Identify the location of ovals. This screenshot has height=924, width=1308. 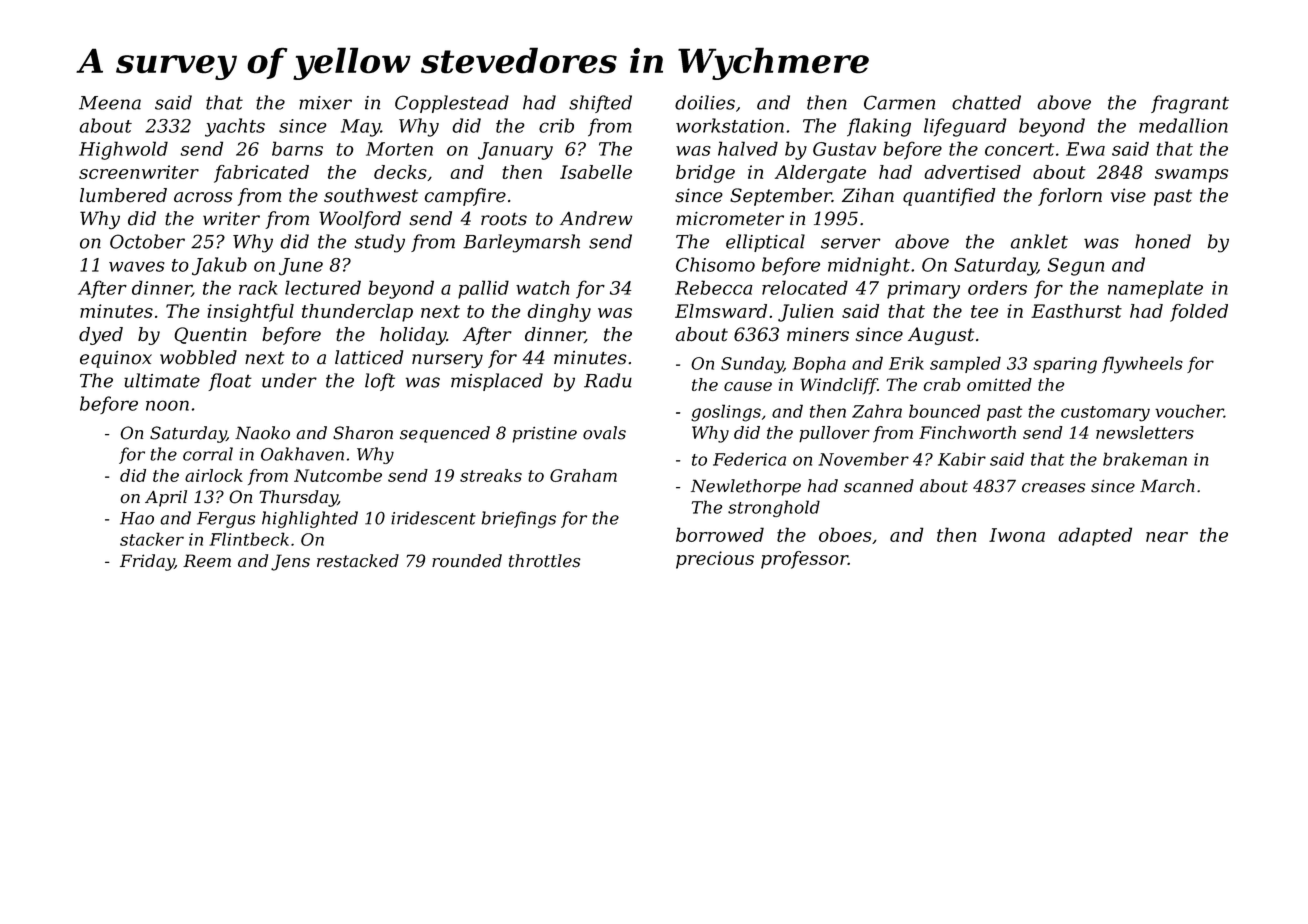
(604, 433).
